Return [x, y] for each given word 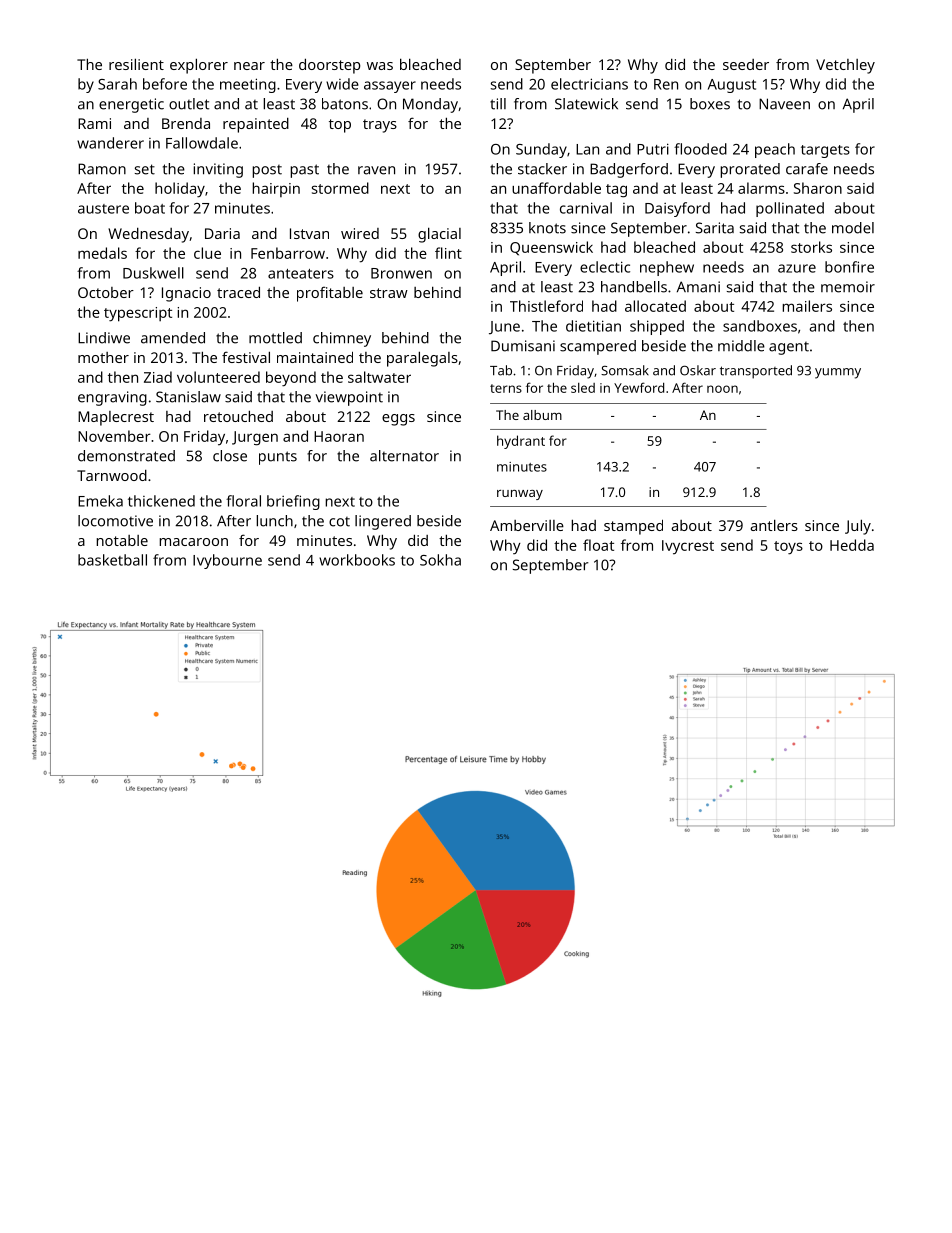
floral [243, 501]
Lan [587, 149]
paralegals [422, 359]
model [853, 228]
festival [246, 357]
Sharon [818, 188]
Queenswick [551, 248]
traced [238, 292]
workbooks [357, 560]
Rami [94, 123]
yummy [838, 373]
